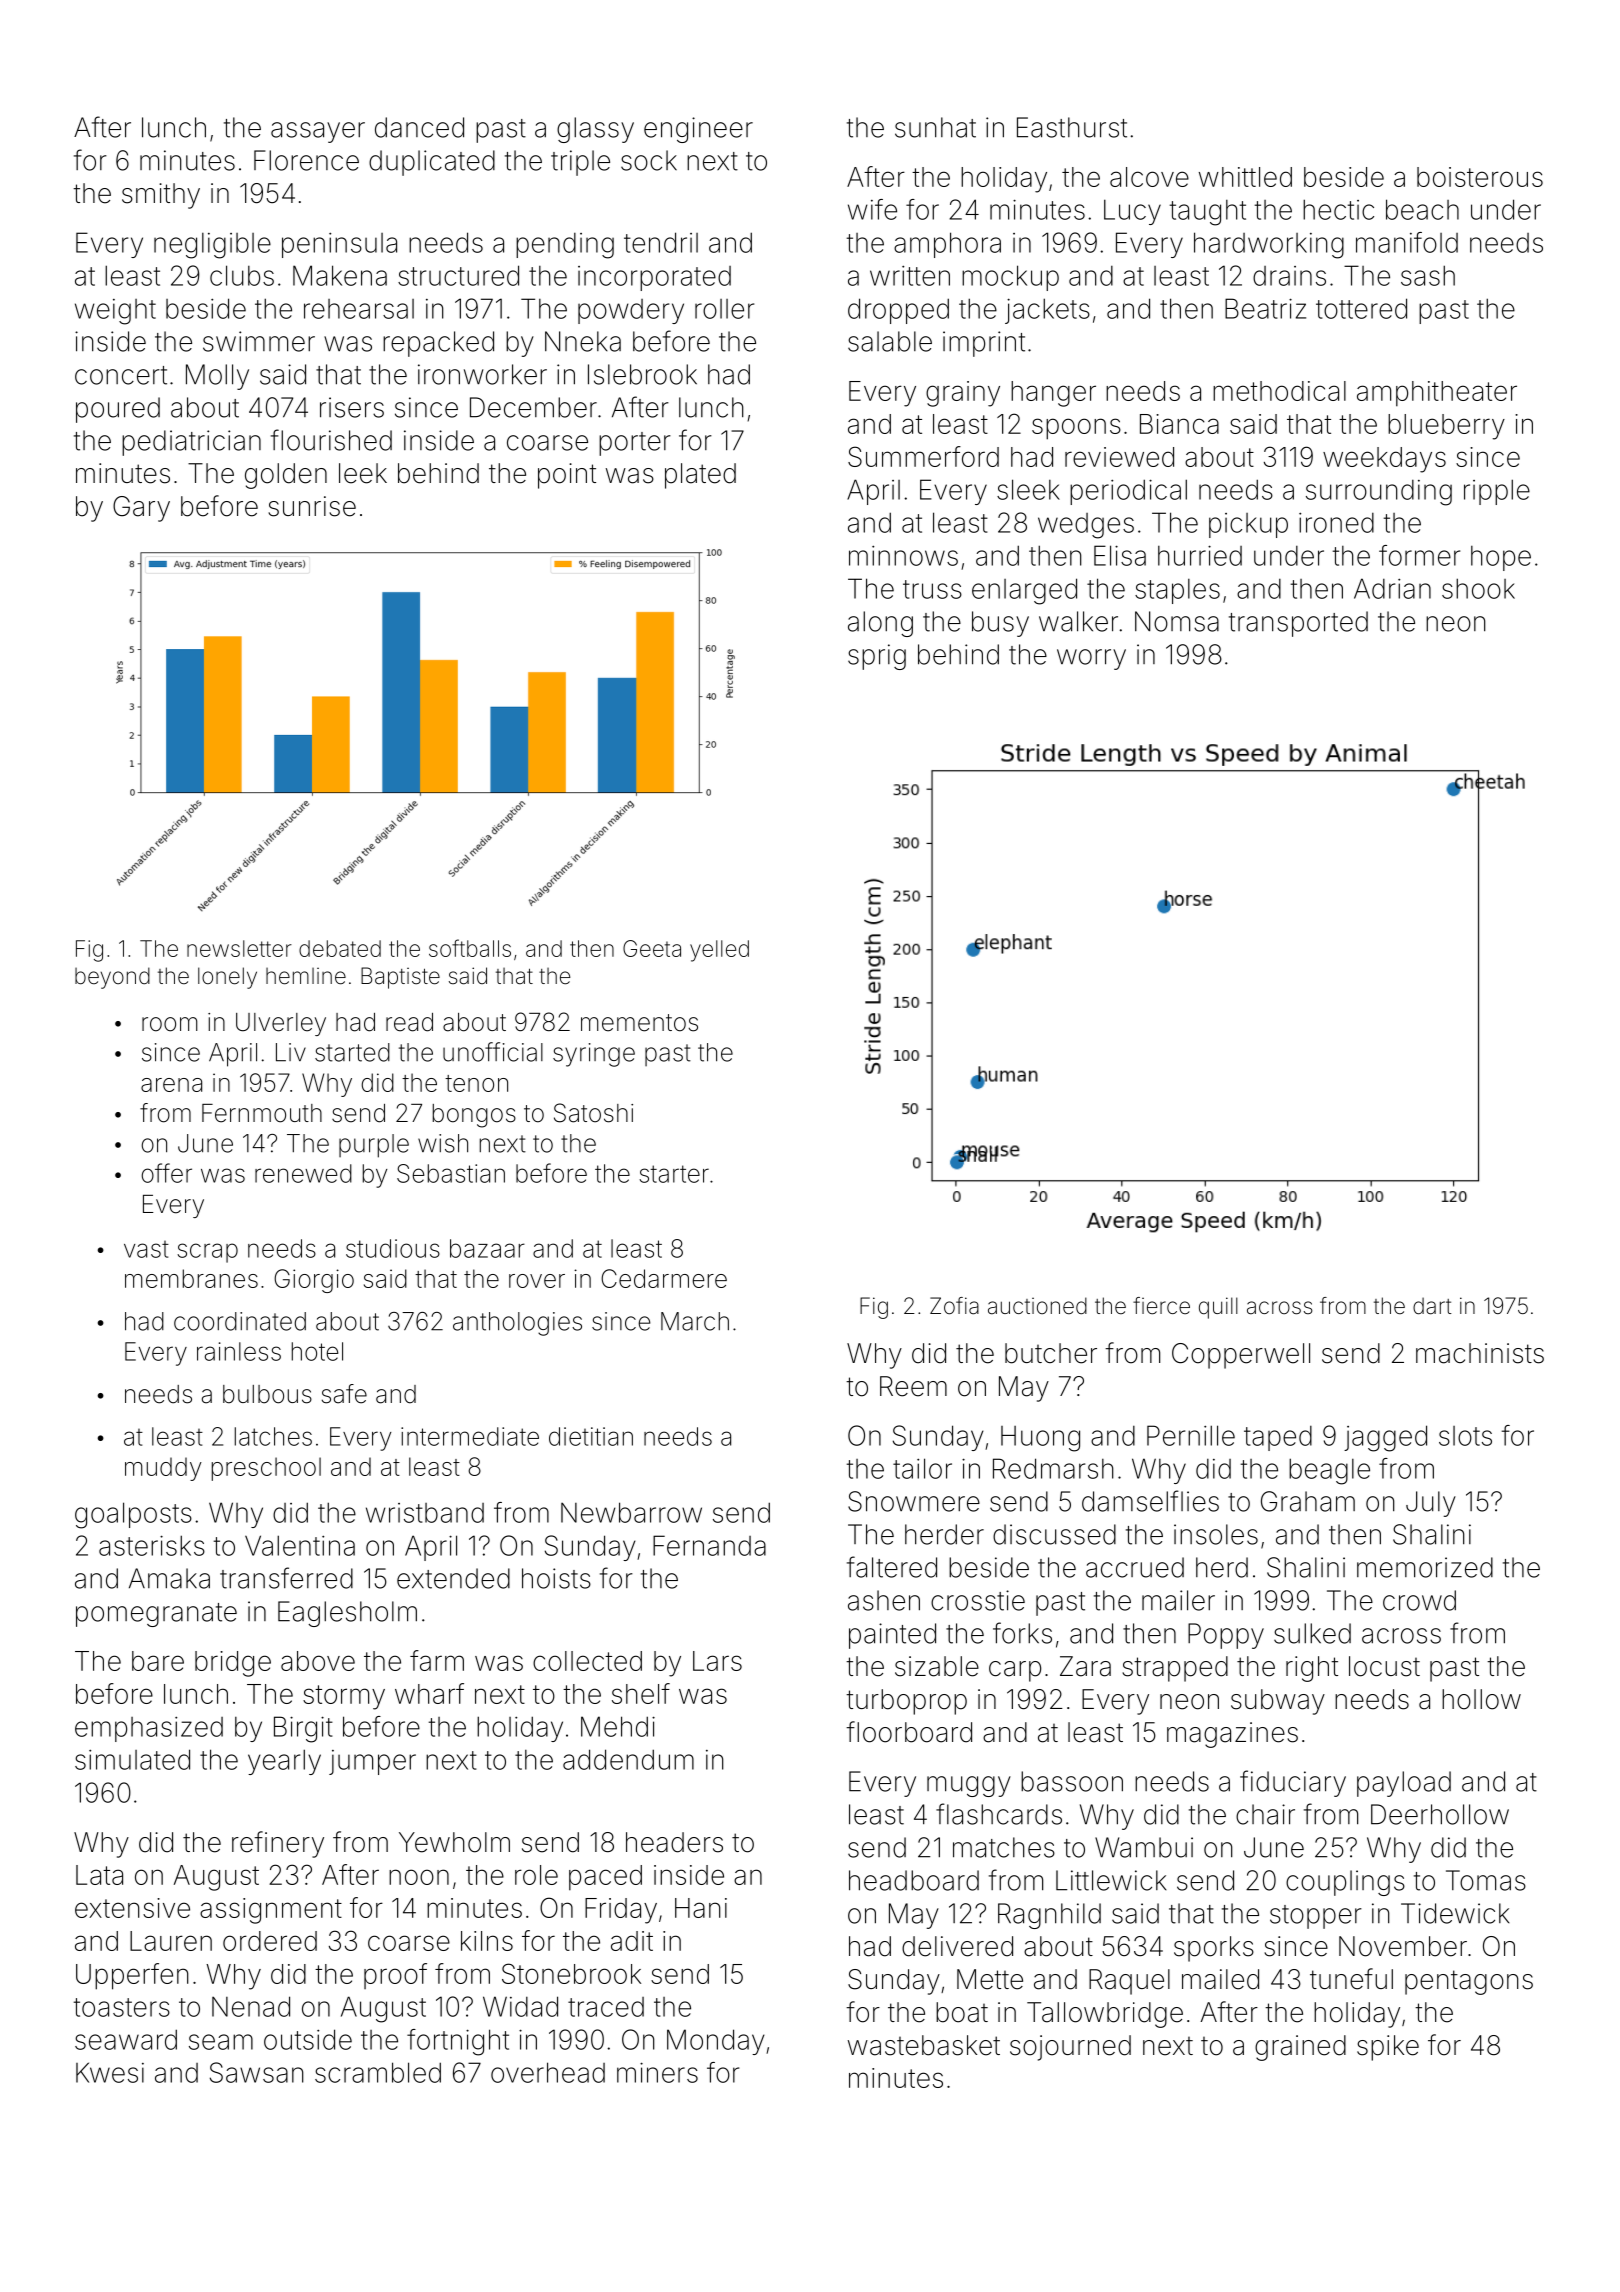  I want to click on plated, so click(700, 476).
